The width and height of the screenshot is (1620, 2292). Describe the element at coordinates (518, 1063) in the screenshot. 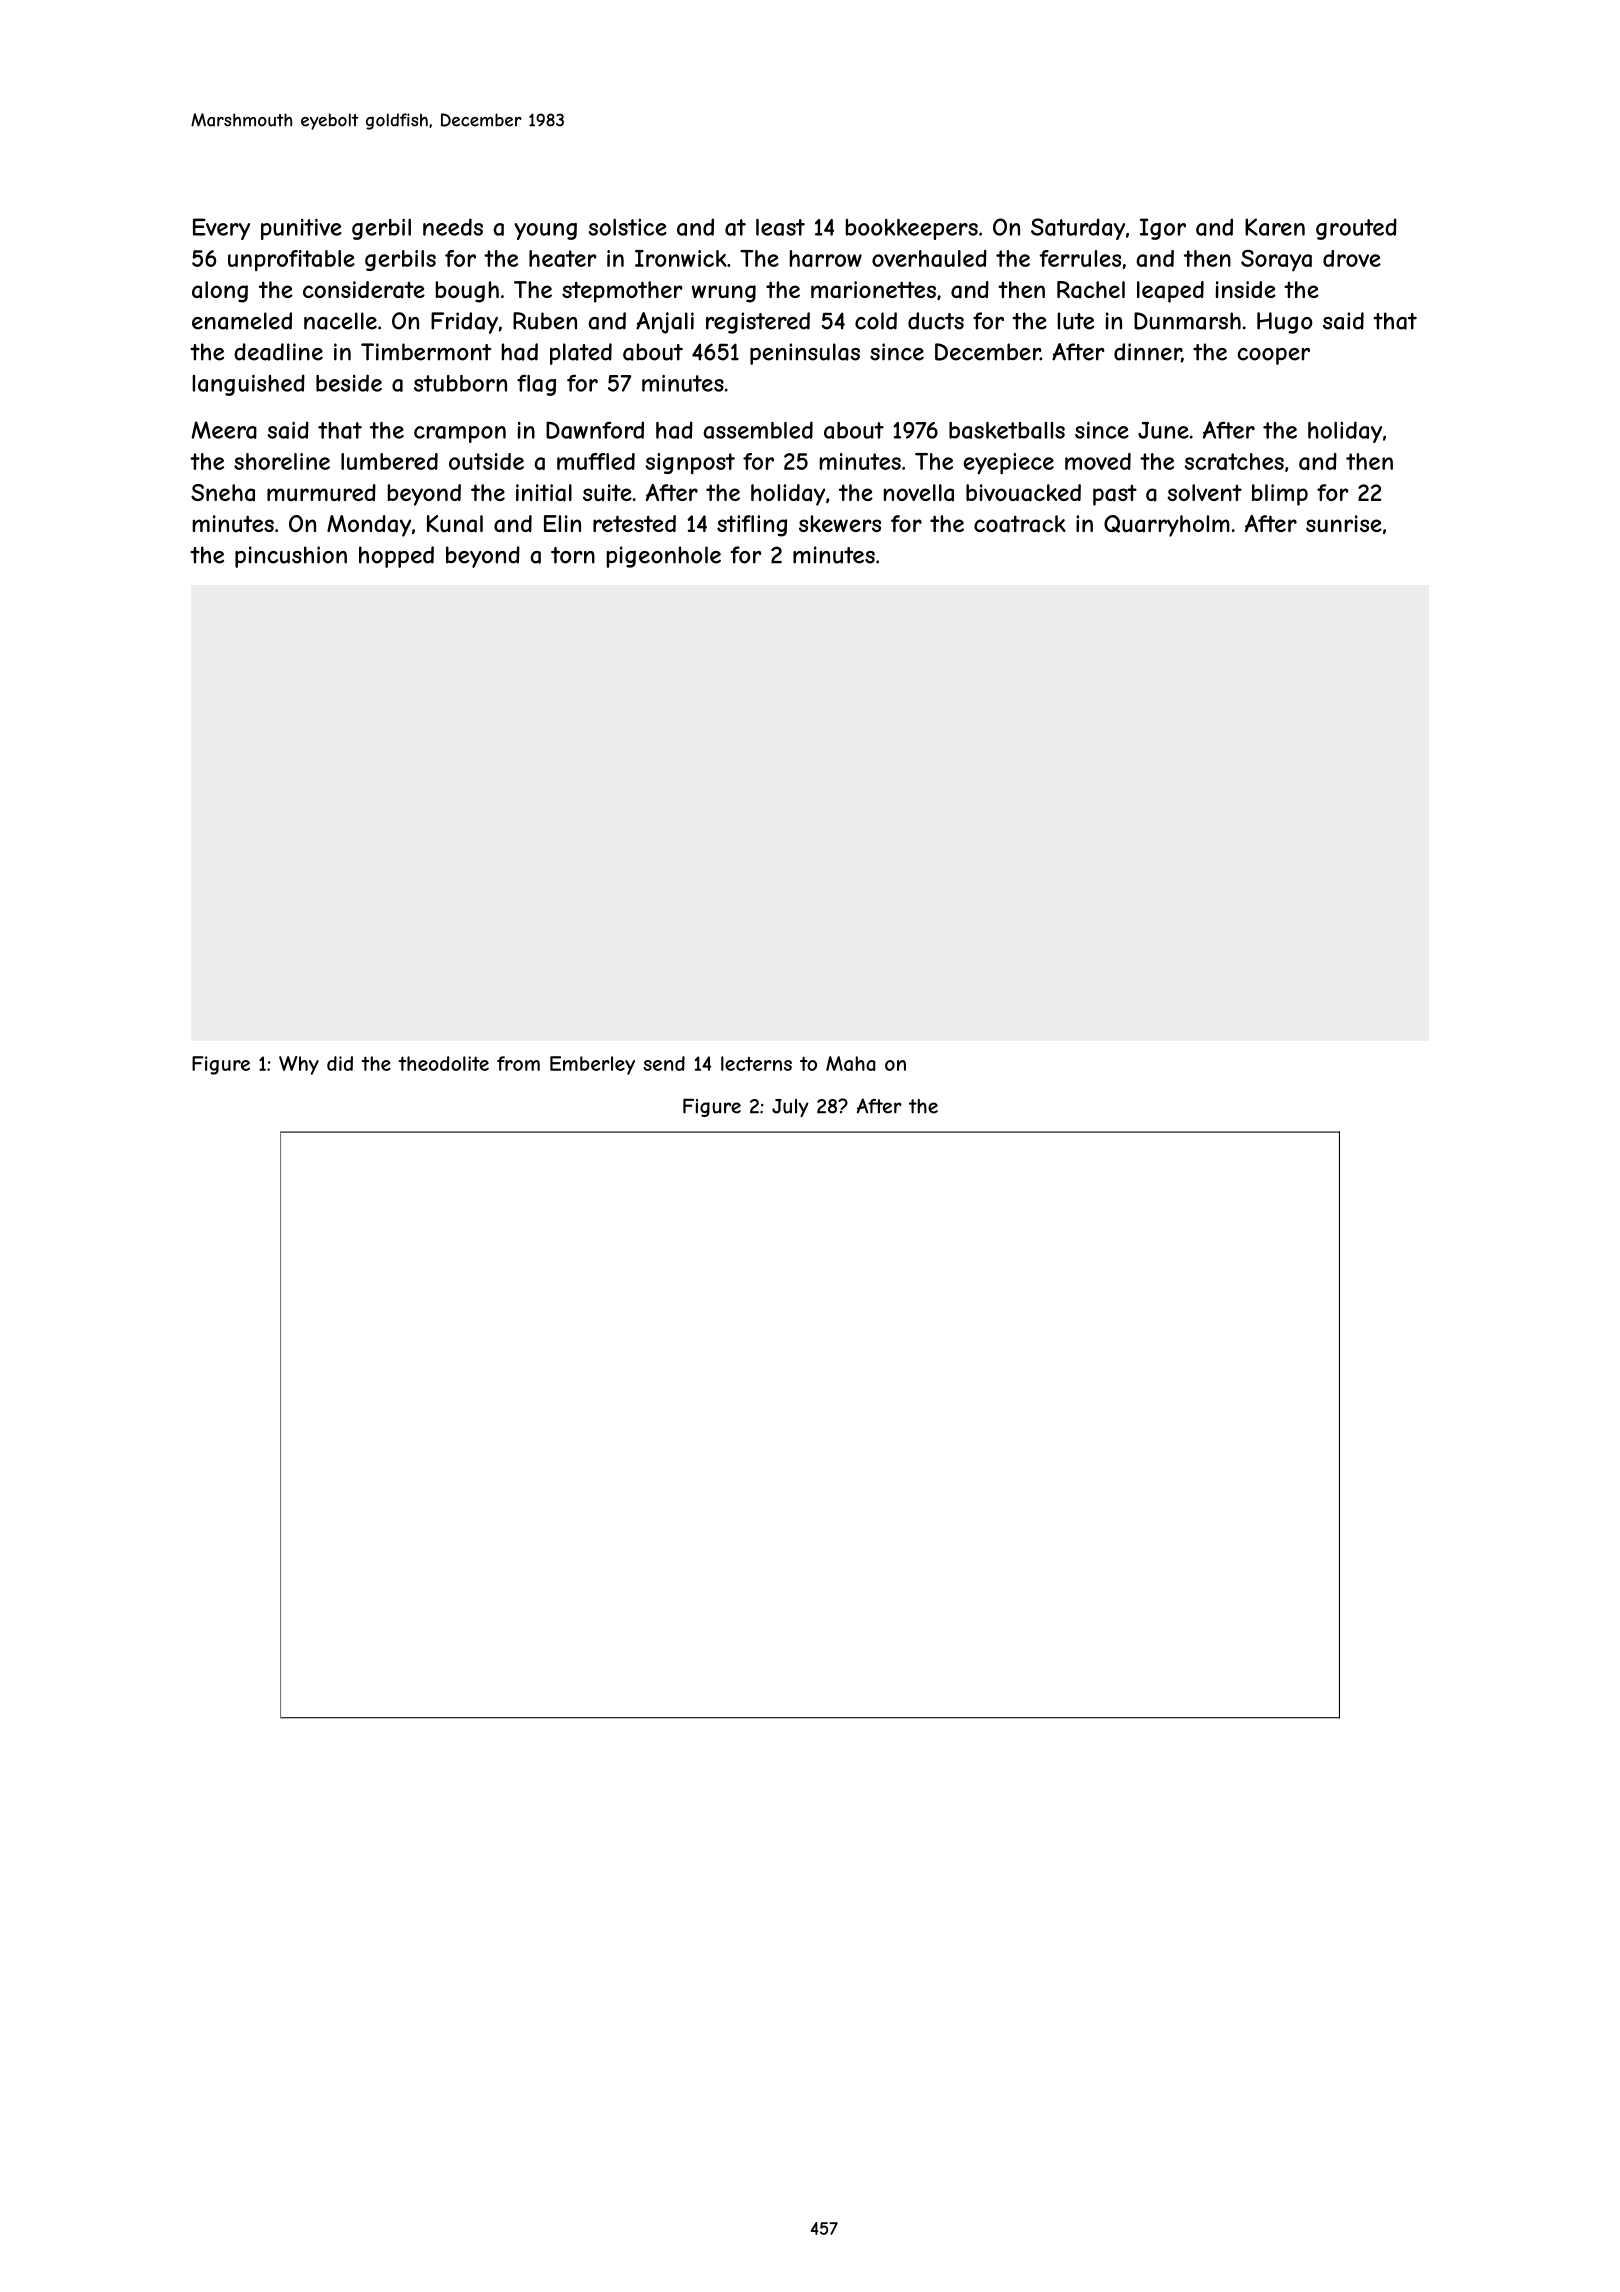

I see `from` at that location.
